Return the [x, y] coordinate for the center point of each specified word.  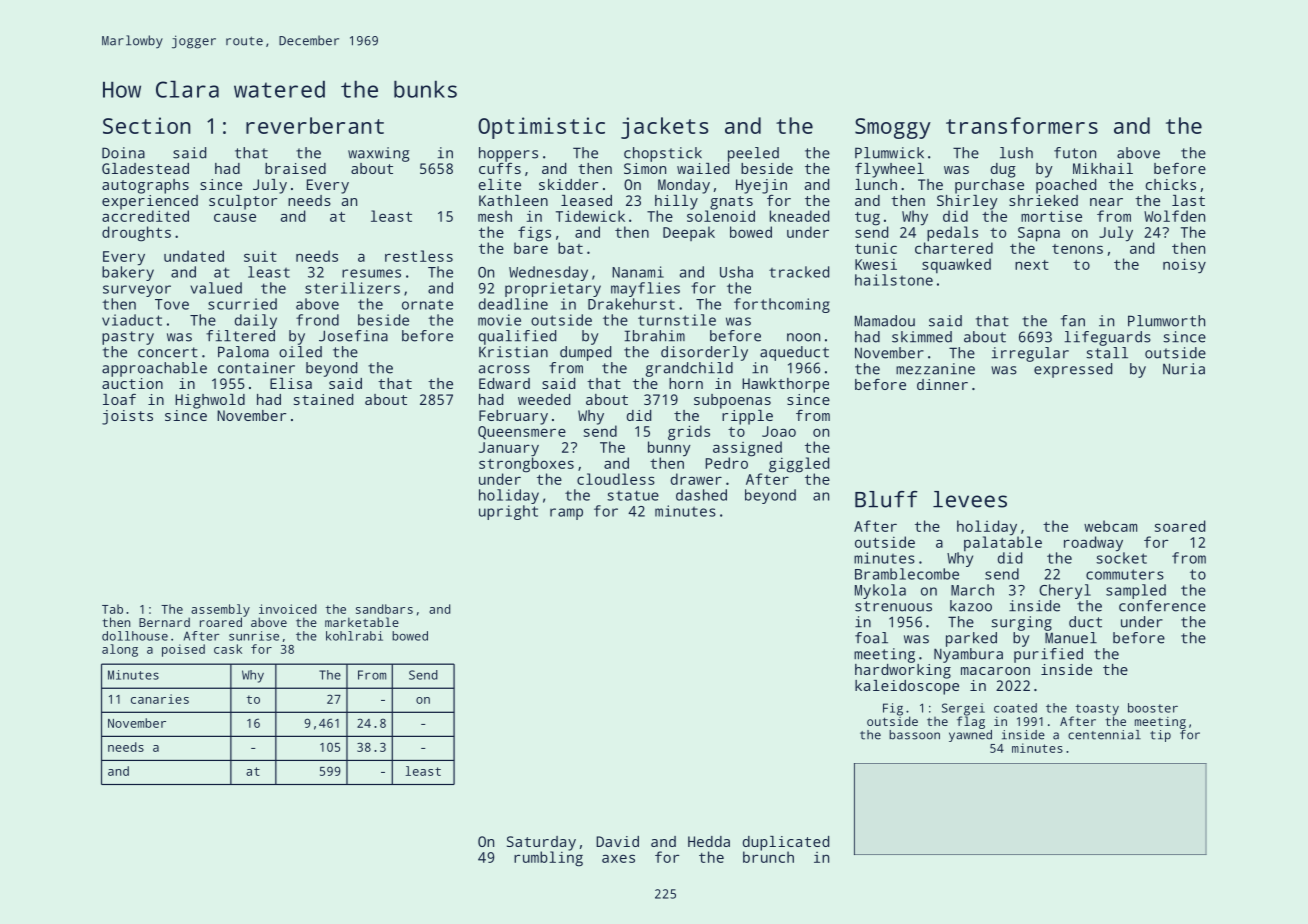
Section [147, 125]
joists [127, 417]
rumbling [548, 859]
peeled [753, 154]
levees [970, 499]
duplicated [786, 843]
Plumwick [889, 153]
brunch [768, 857]
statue [633, 495]
